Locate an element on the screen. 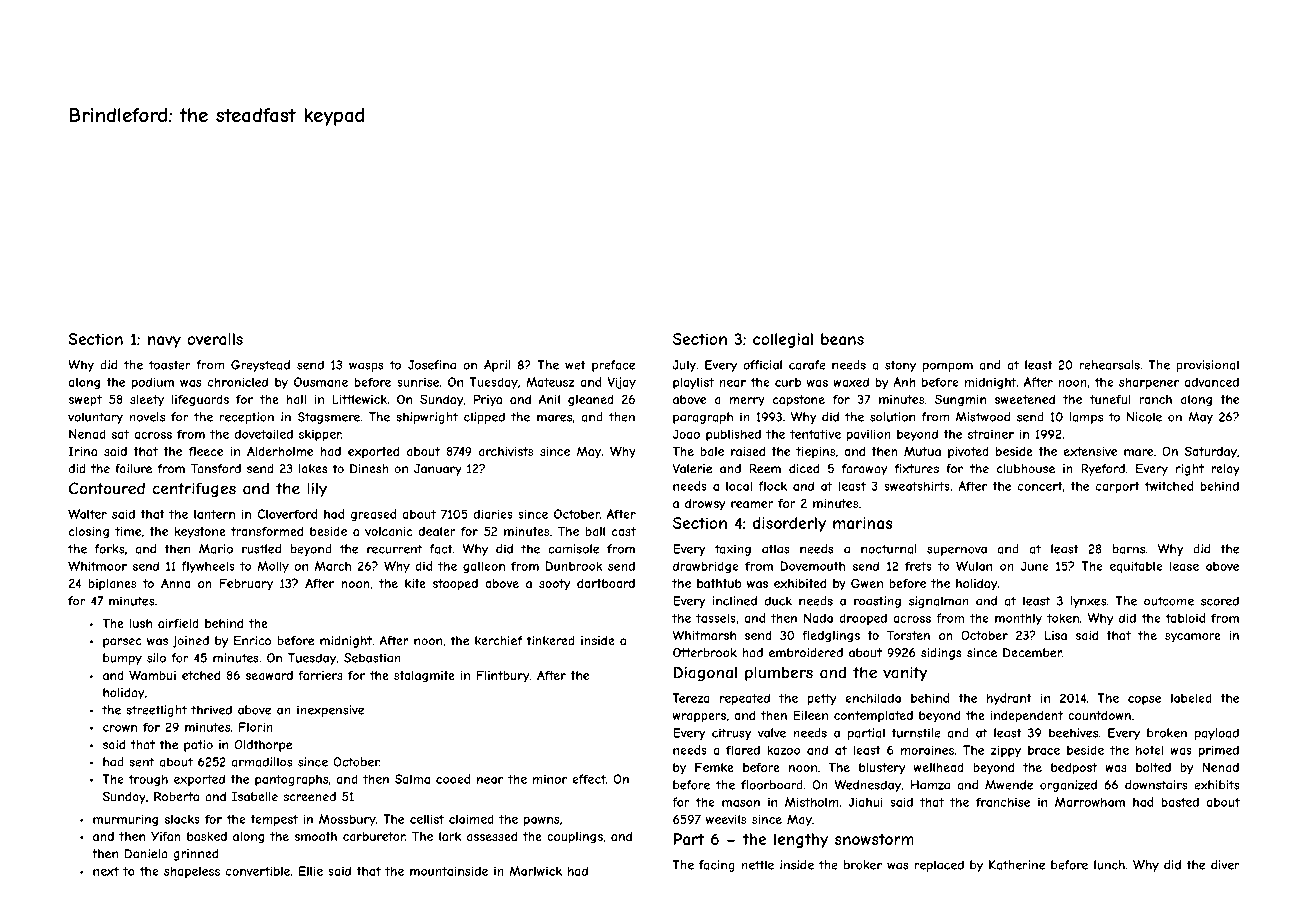 The image size is (1308, 924). Tansford is located at coordinates (216, 469).
